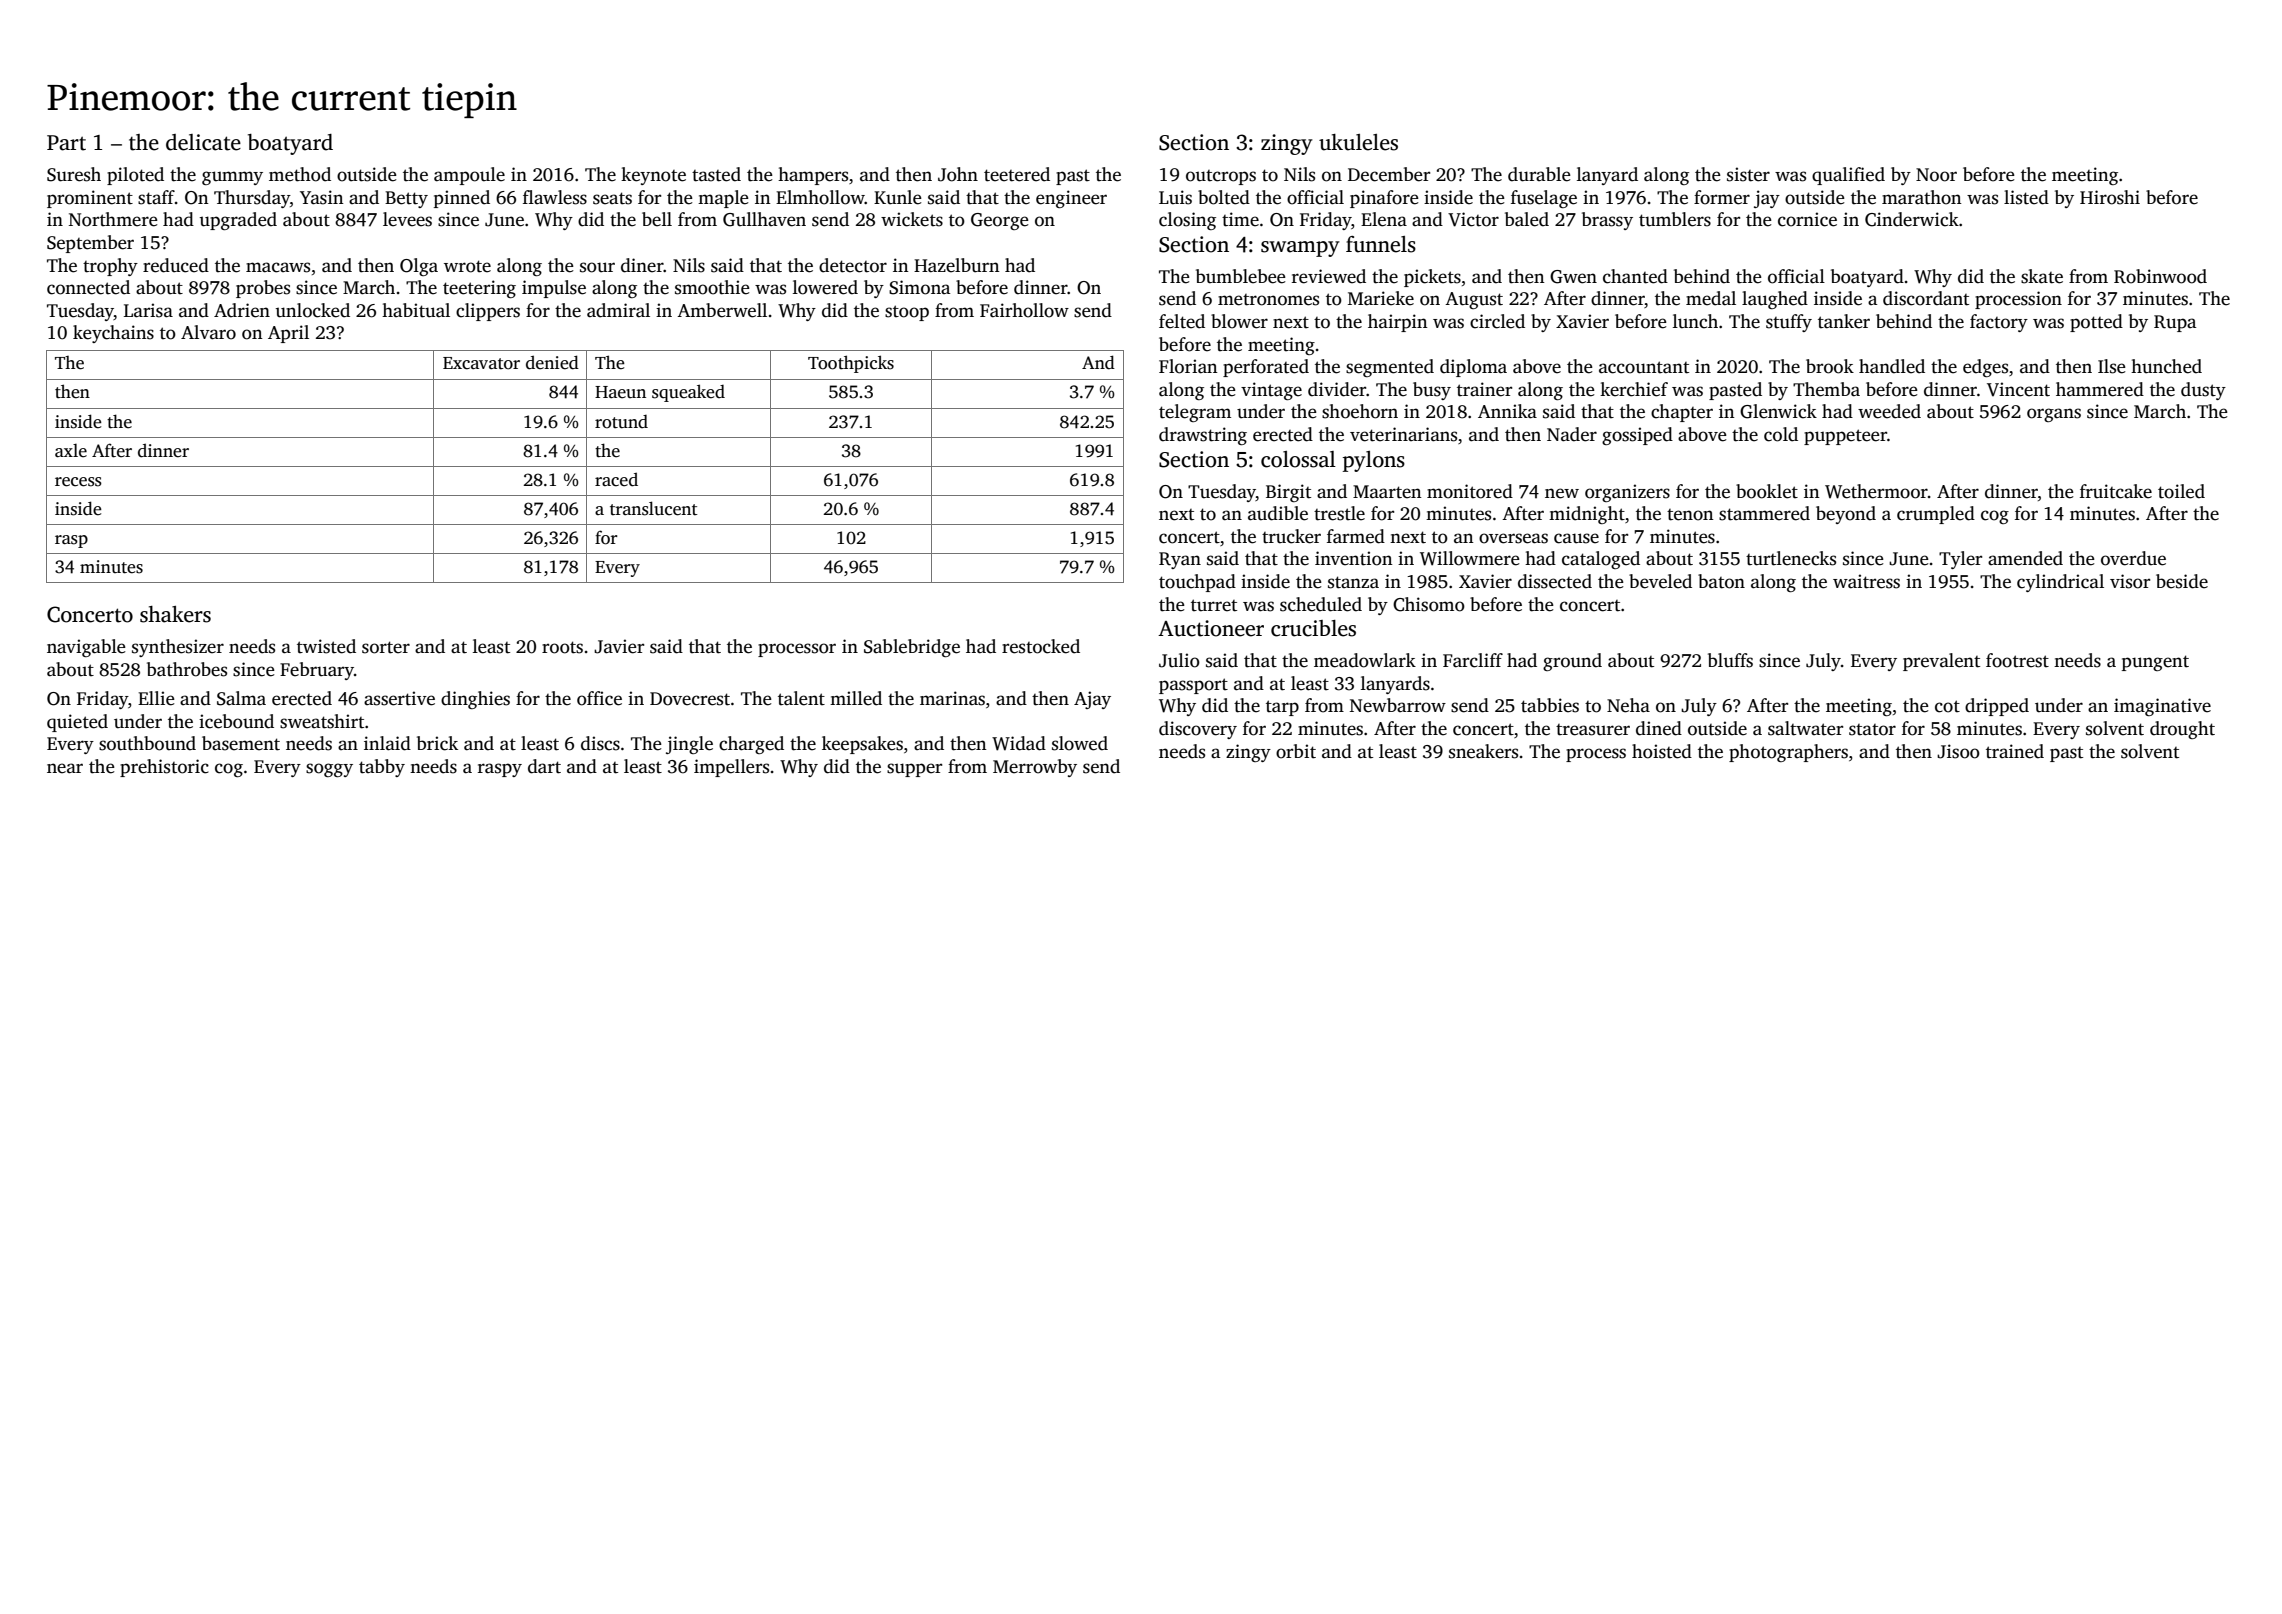 Image resolution: width=2282 pixels, height=1614 pixels. What do you see at coordinates (2181, 491) in the screenshot?
I see `toiled` at bounding box center [2181, 491].
